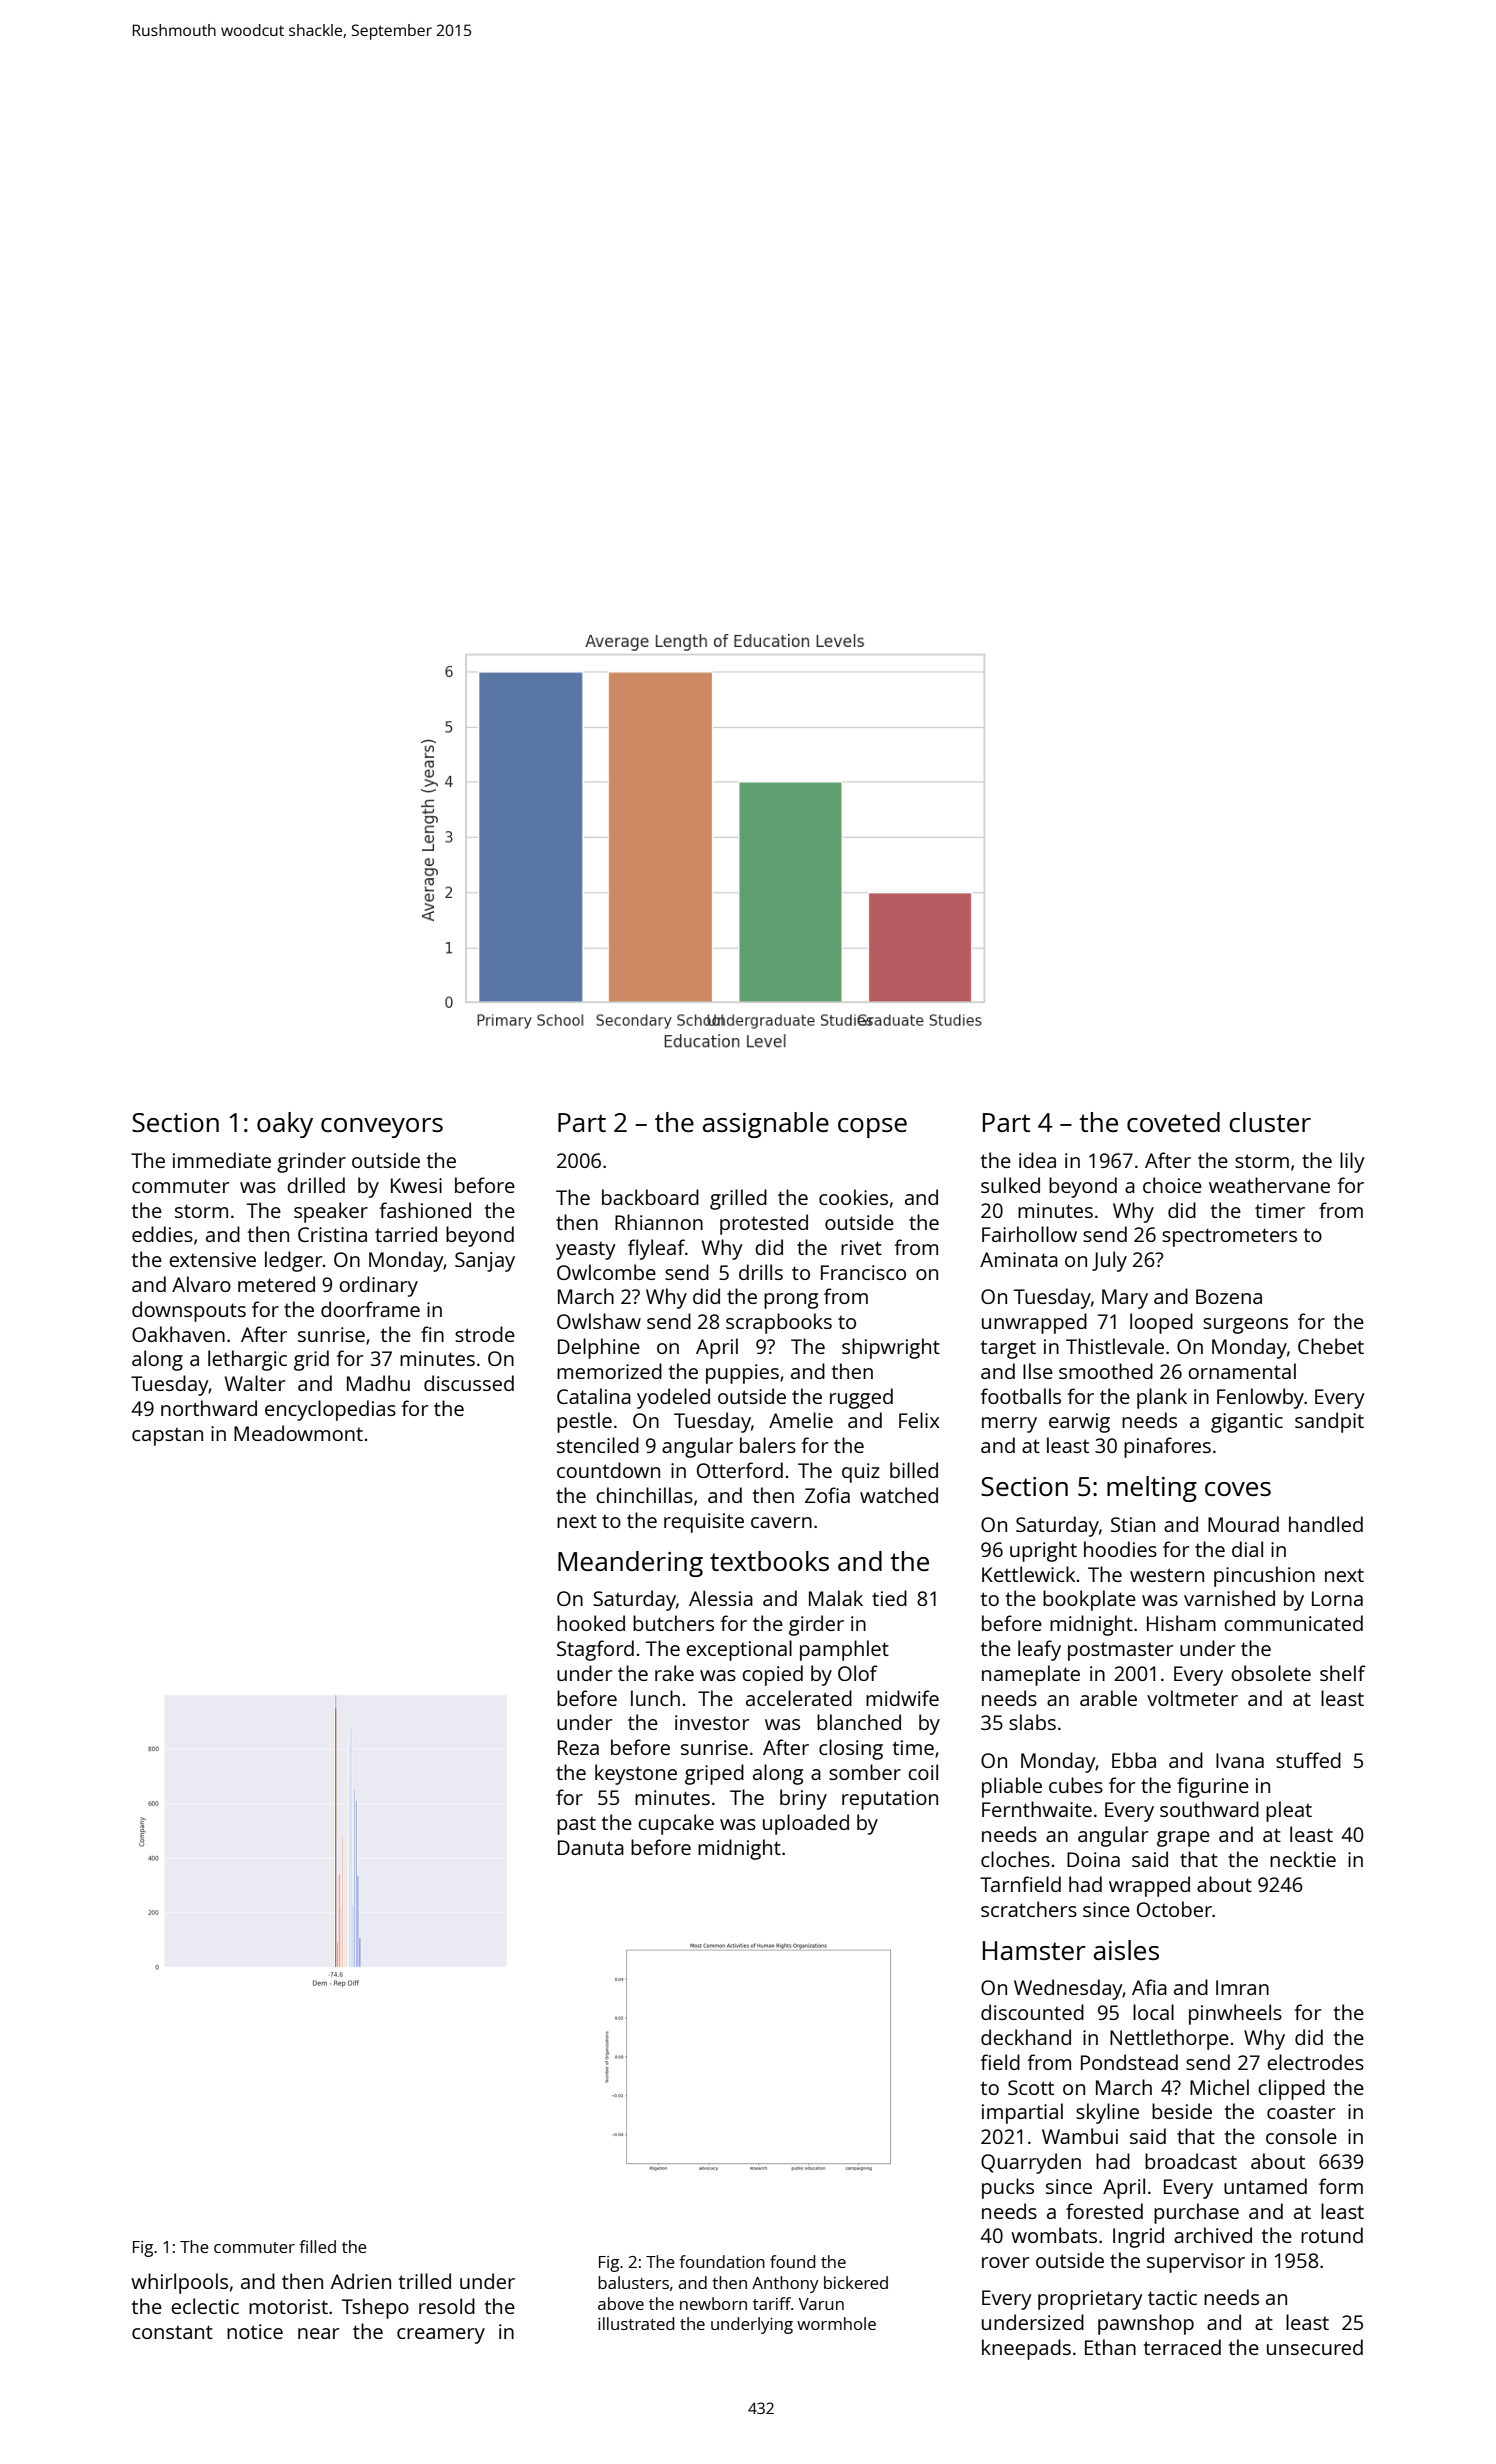 The width and height of the image is (1496, 2464). What do you see at coordinates (469, 1383) in the image?
I see `discussed` at bounding box center [469, 1383].
